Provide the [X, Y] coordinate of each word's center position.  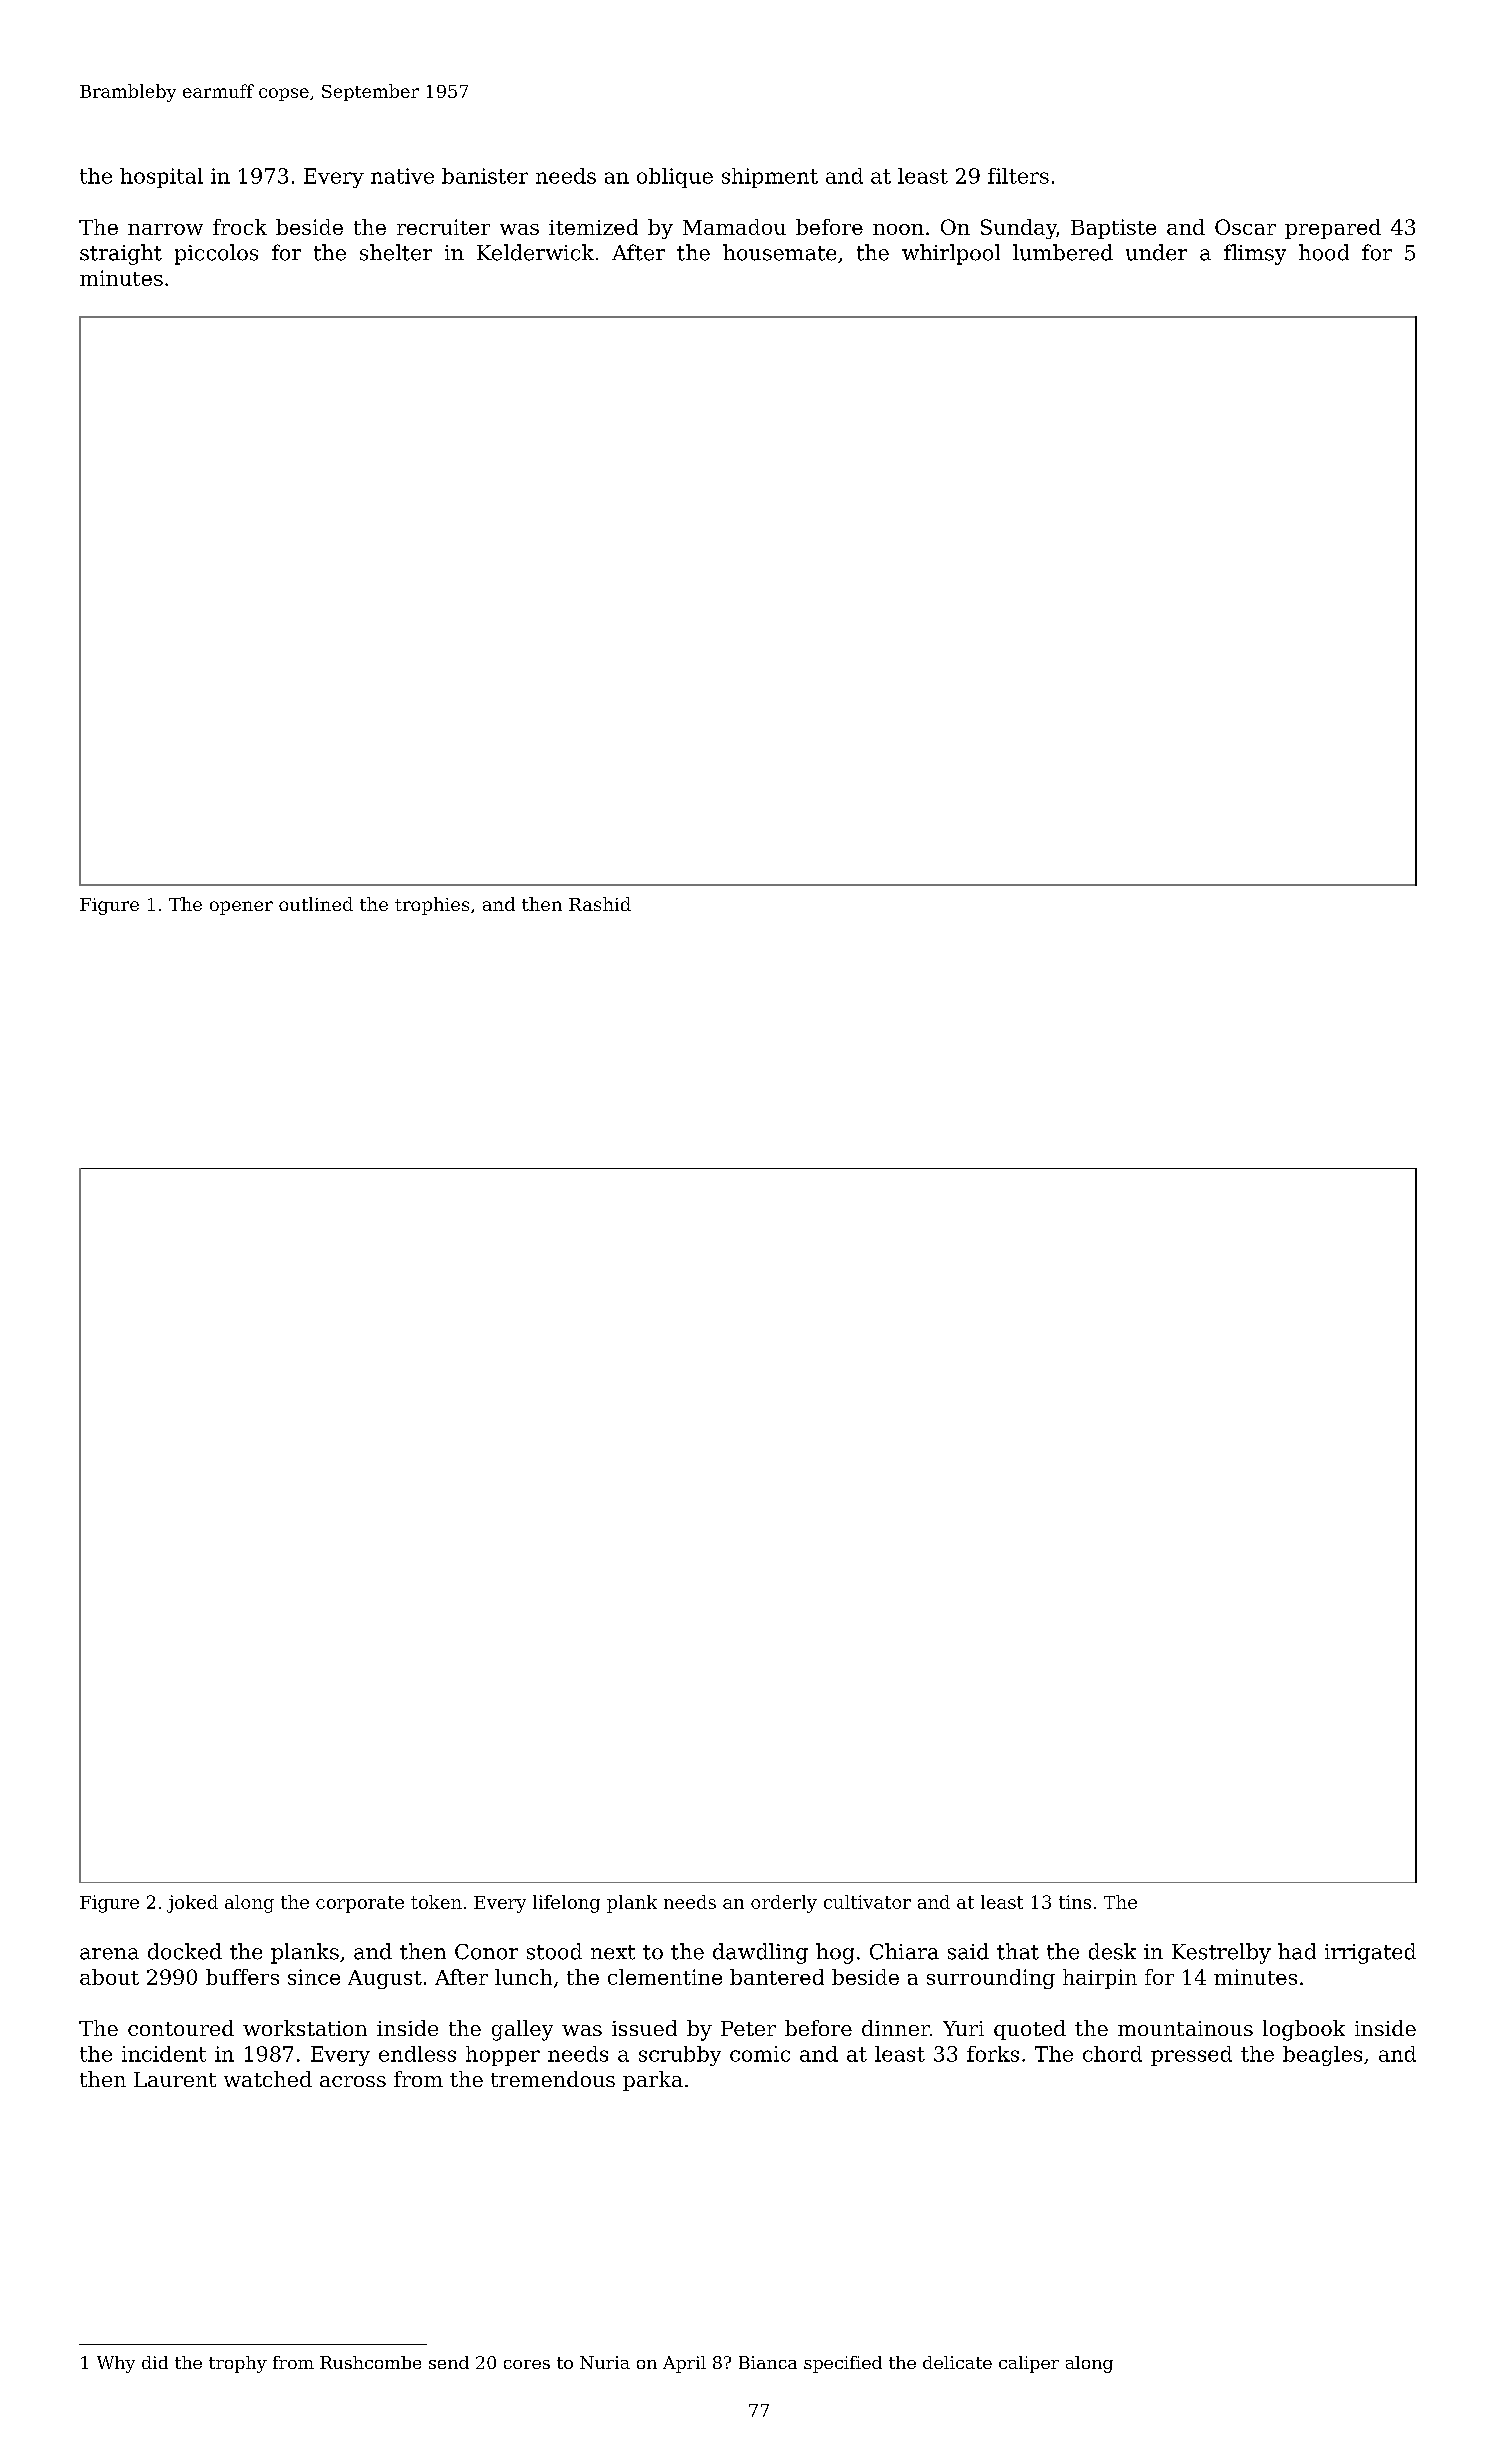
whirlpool [951, 254]
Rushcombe [370, 2362]
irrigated [1370, 1953]
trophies [432, 906]
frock [240, 227]
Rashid [600, 904]
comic [760, 2054]
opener [241, 908]
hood [1324, 252]
